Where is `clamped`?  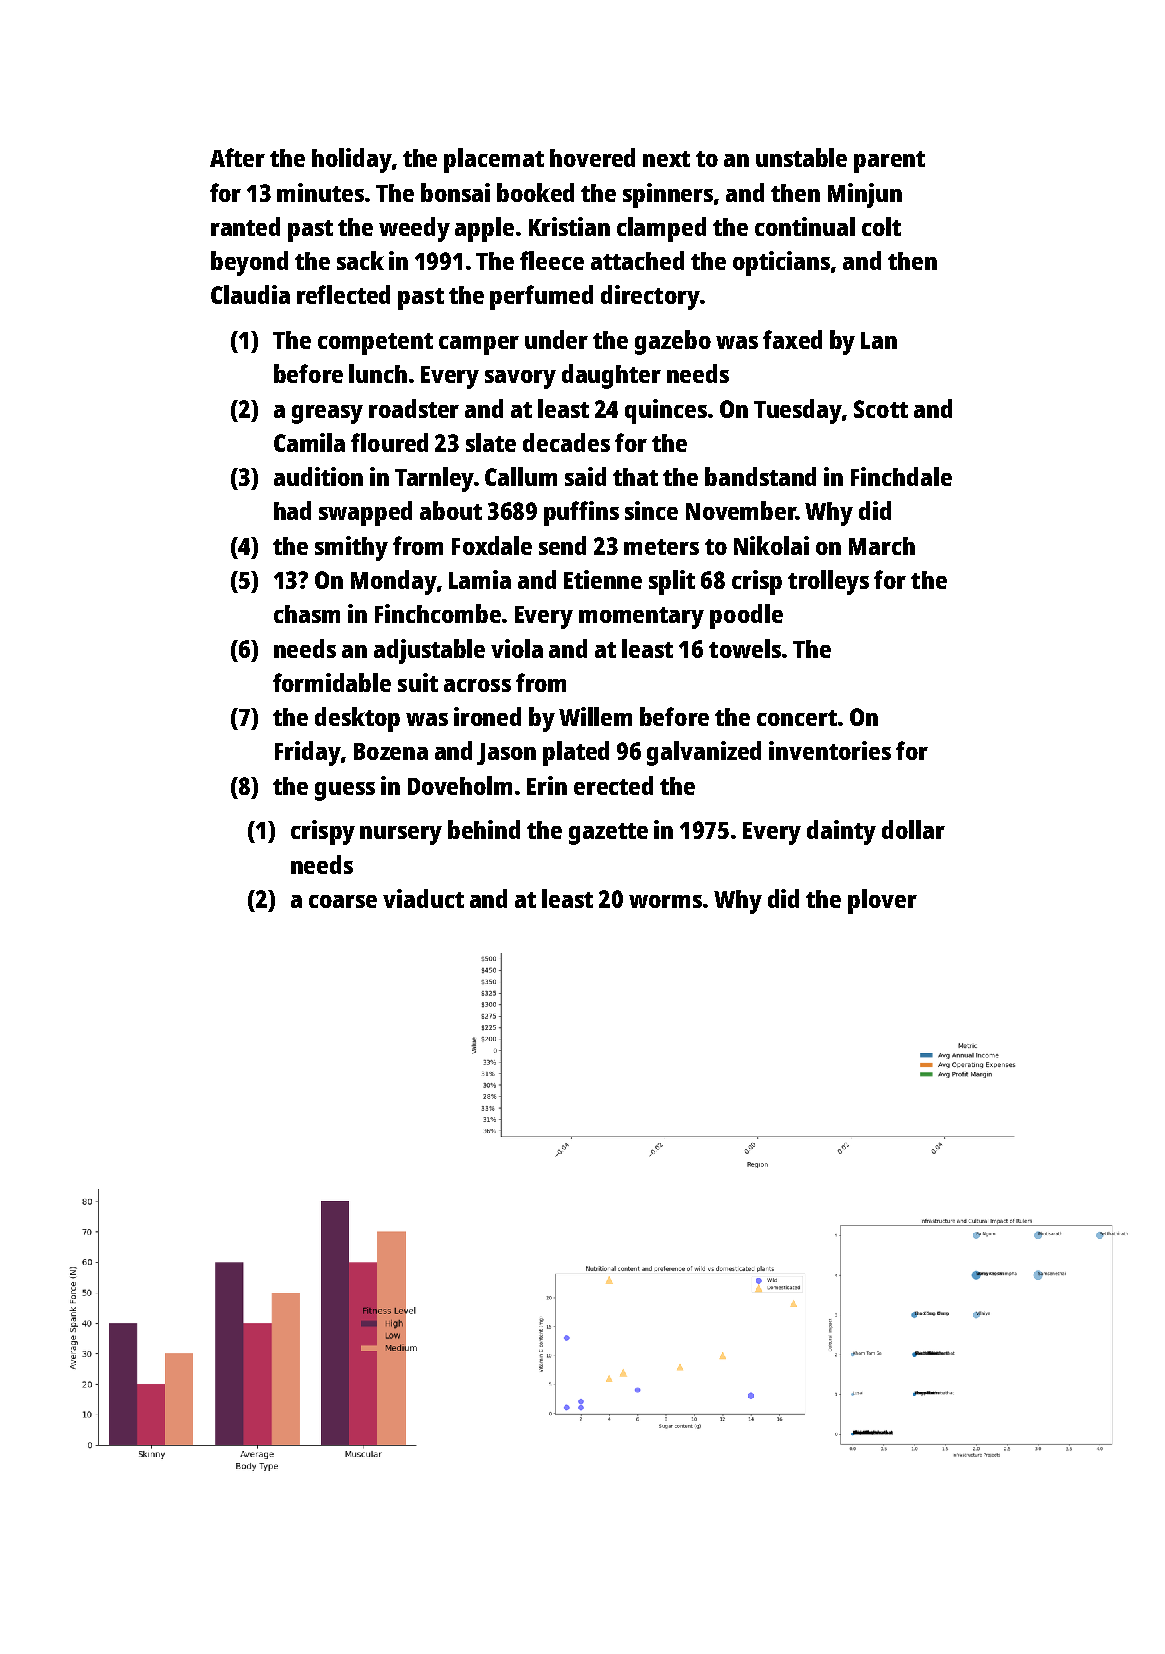
clamped is located at coordinates (661, 229).
